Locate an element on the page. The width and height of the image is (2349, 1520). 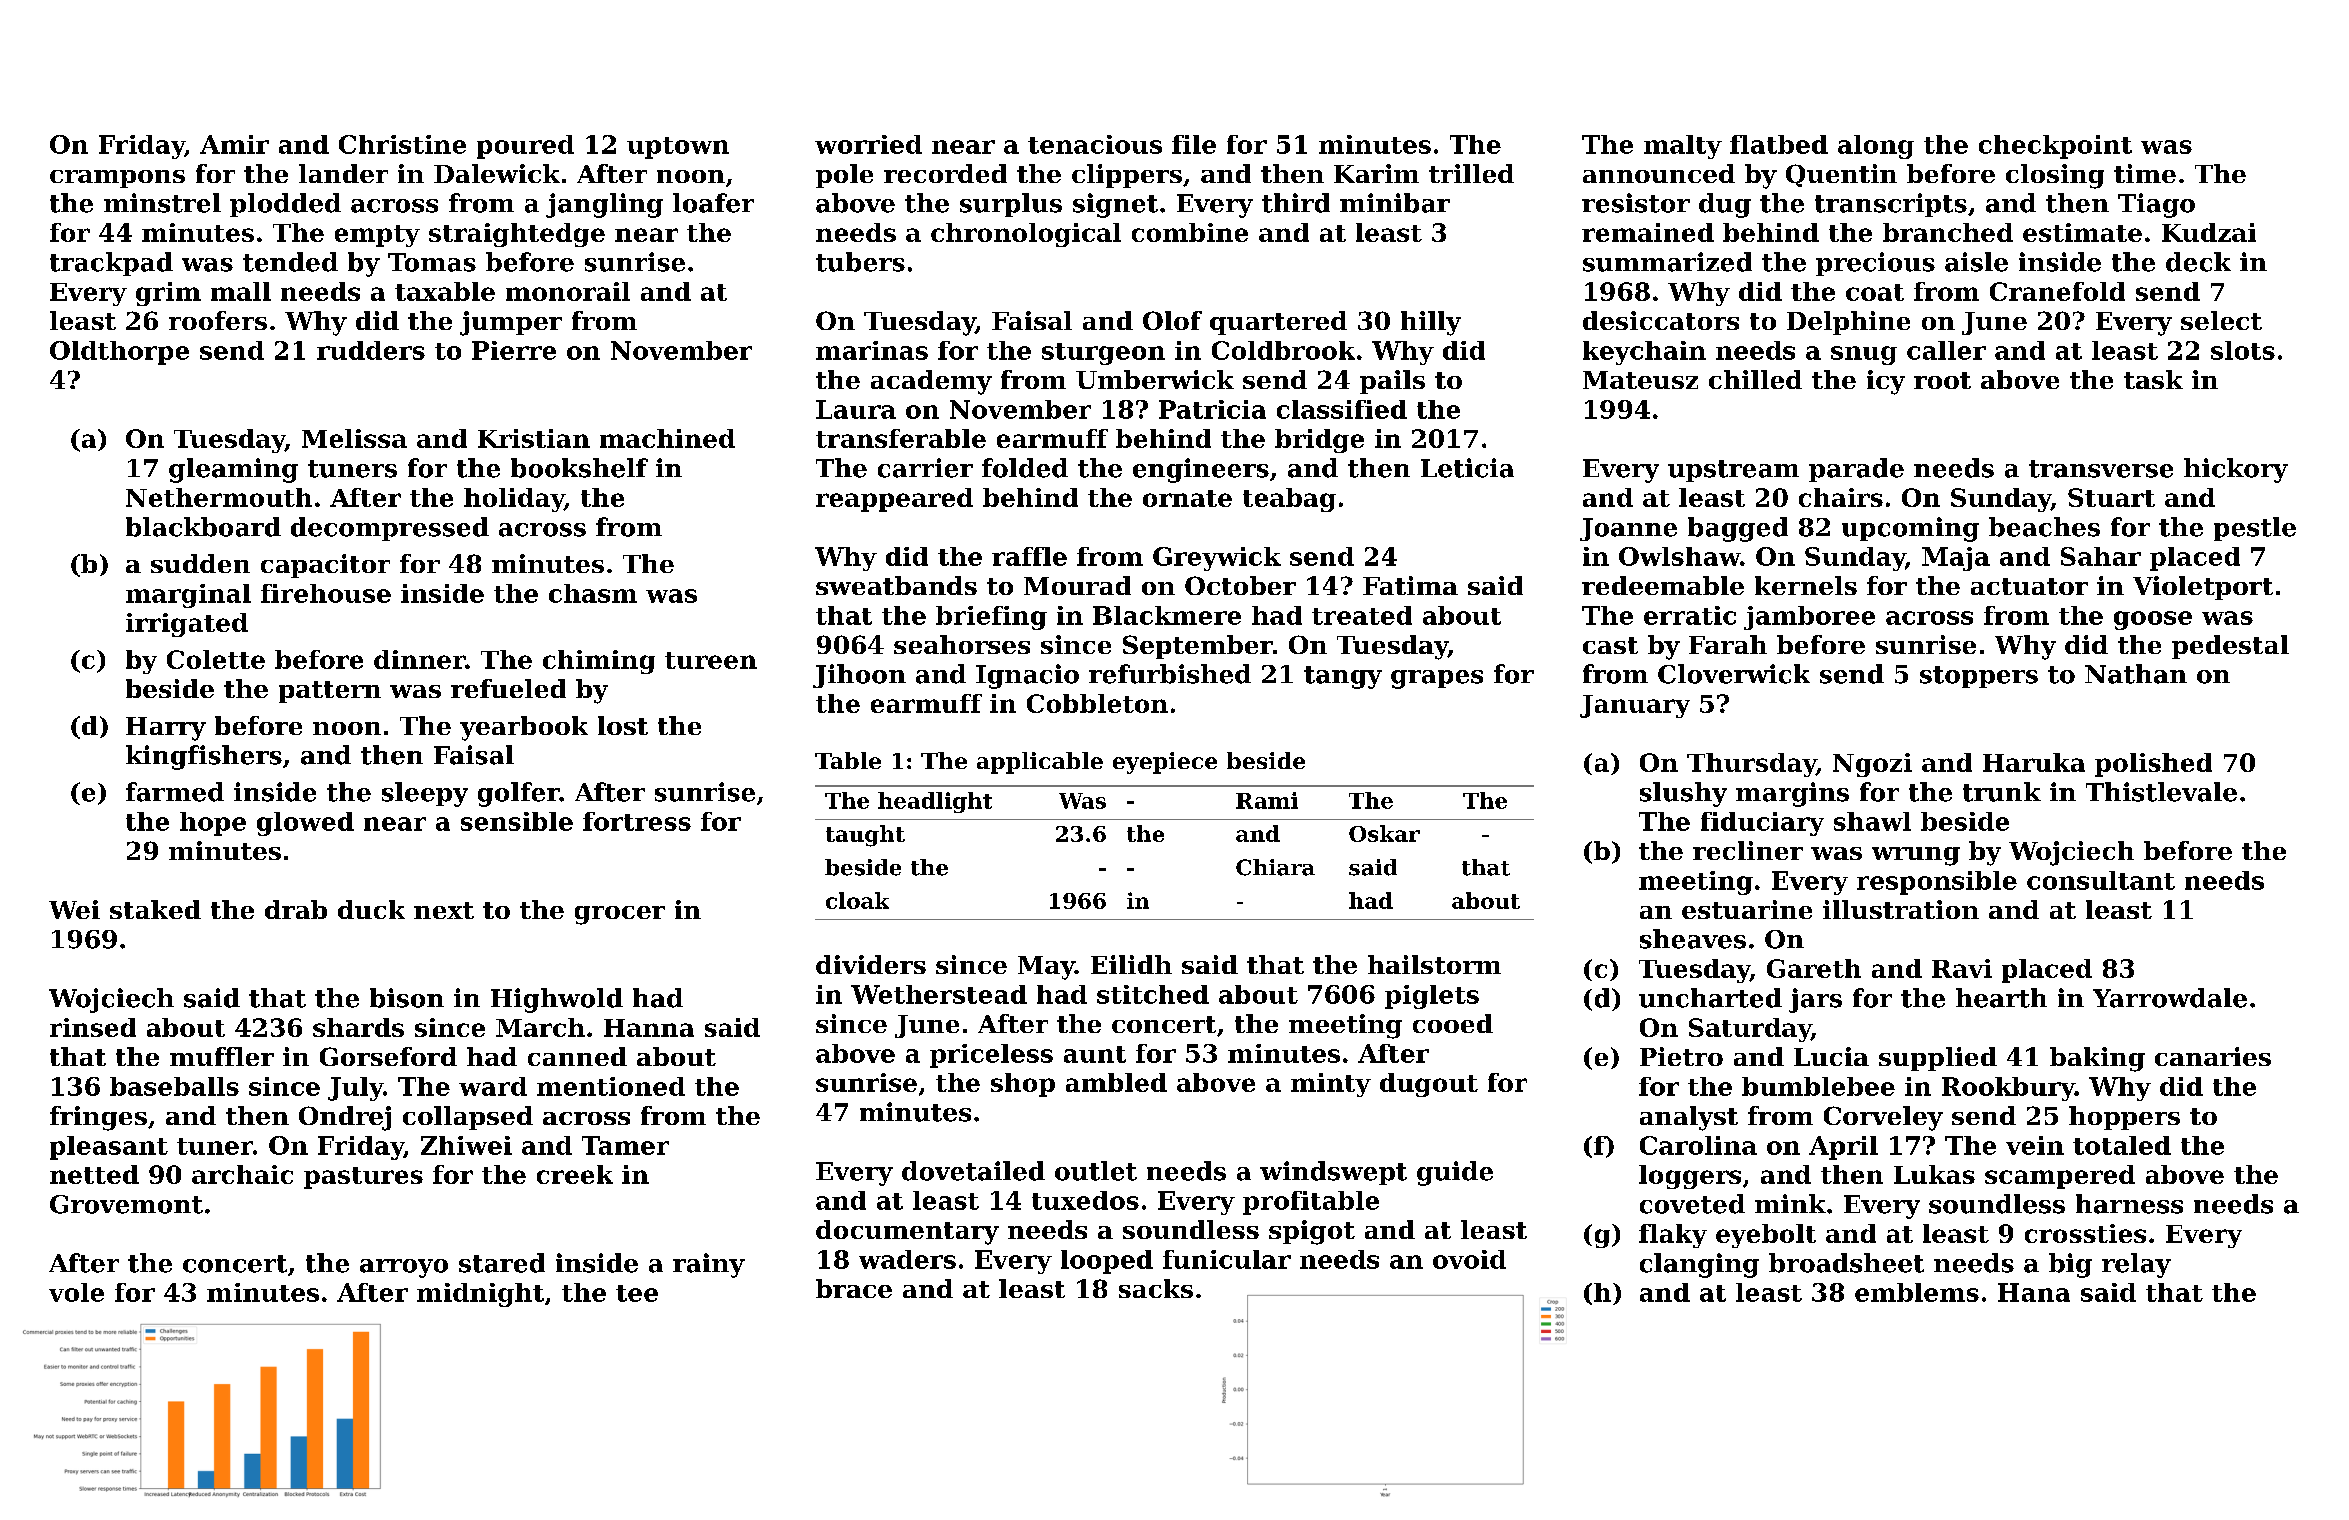
along is located at coordinates (1876, 147).
